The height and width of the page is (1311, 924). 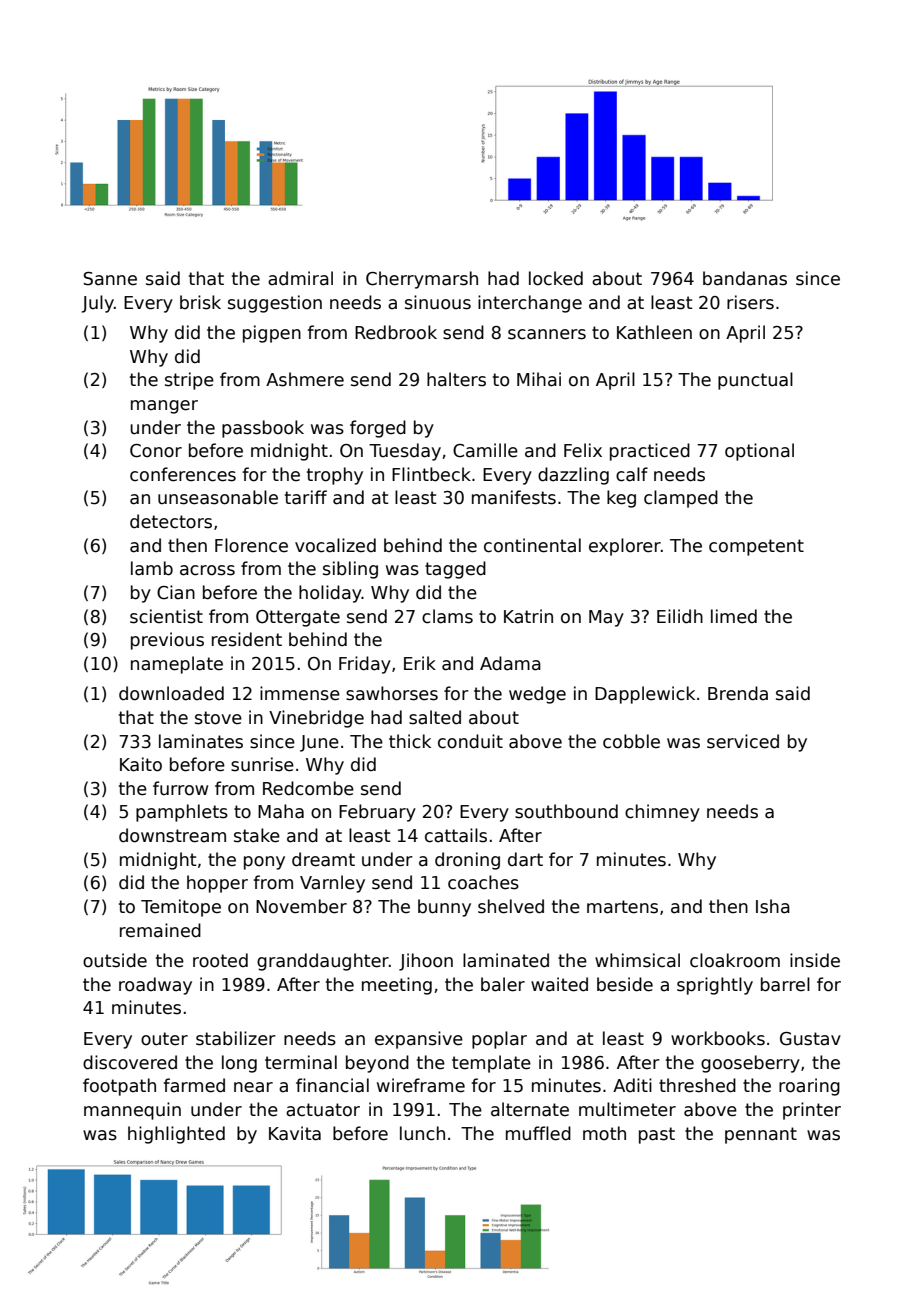 What do you see at coordinates (538, 1133) in the page?
I see `muffled` at bounding box center [538, 1133].
